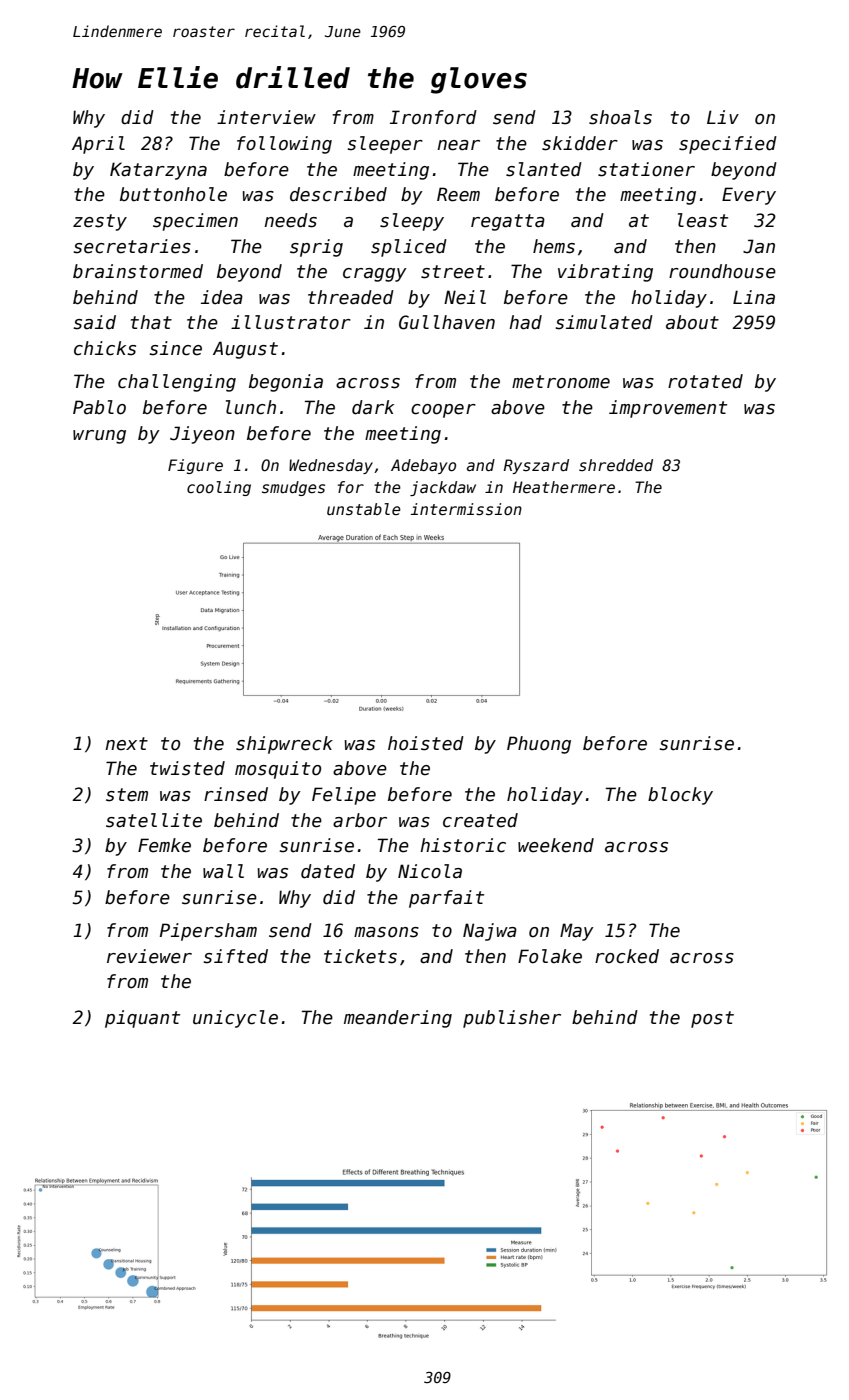 Image resolution: width=849 pixels, height=1400 pixels. What do you see at coordinates (99, 437) in the document?
I see `wrung` at bounding box center [99, 437].
